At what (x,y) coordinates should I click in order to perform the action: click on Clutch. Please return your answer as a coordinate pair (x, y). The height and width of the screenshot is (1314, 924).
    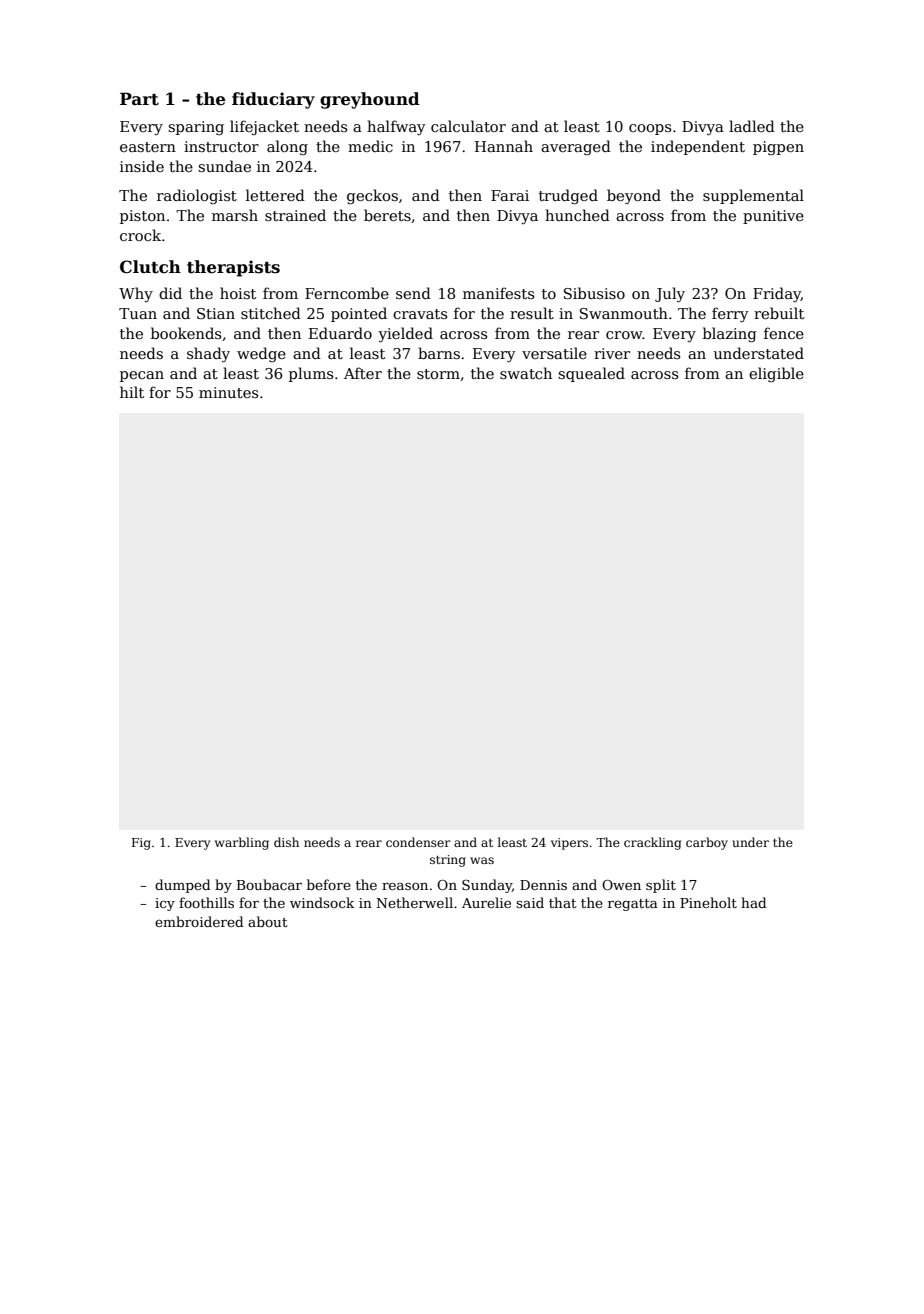
    Looking at the image, I should click on (150, 267).
